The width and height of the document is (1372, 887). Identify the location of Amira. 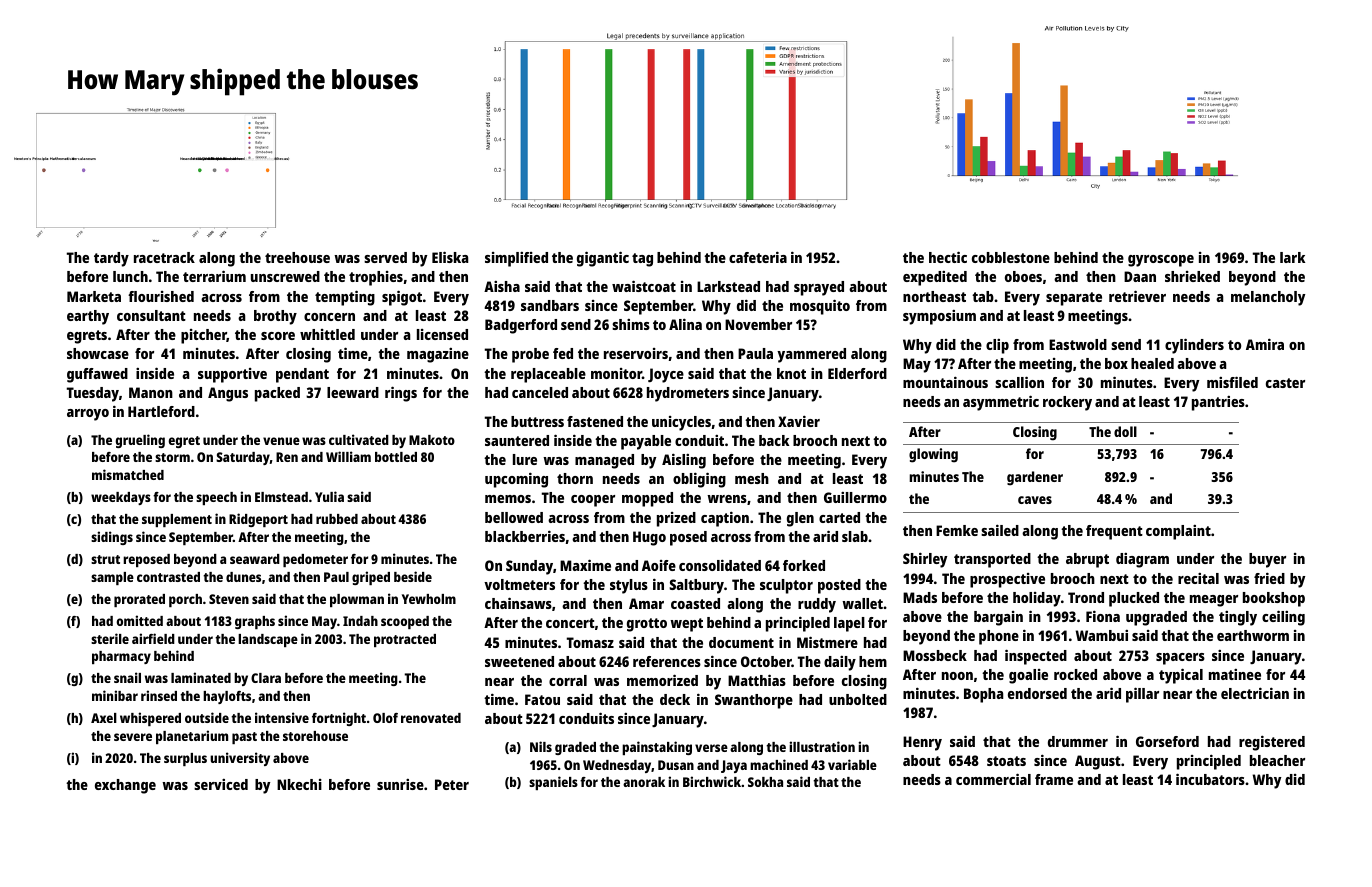
(1265, 344).
